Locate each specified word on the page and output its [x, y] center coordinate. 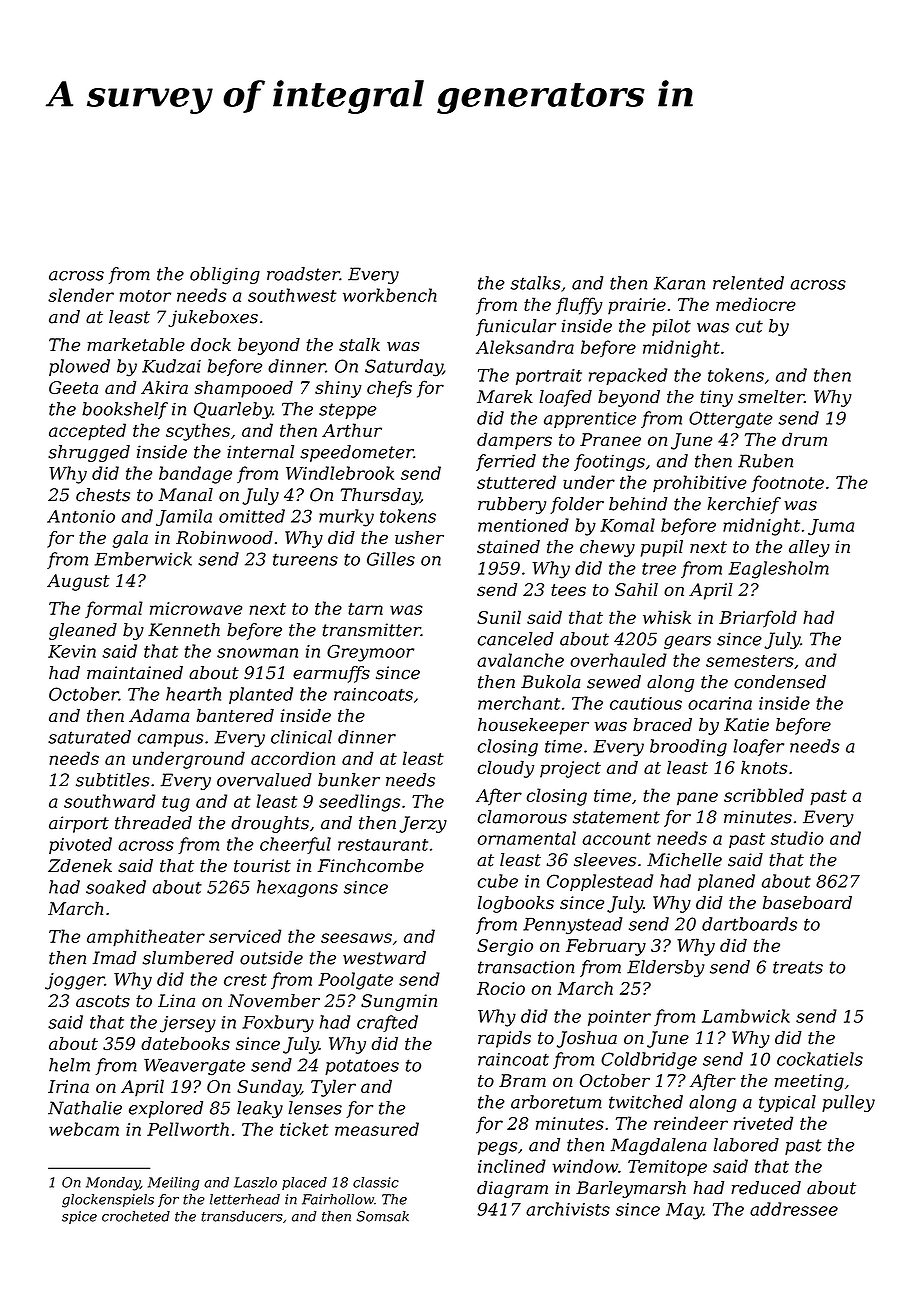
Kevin [72, 651]
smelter [771, 397]
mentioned [523, 525]
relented [748, 283]
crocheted [136, 1216]
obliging [225, 275]
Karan [679, 283]
